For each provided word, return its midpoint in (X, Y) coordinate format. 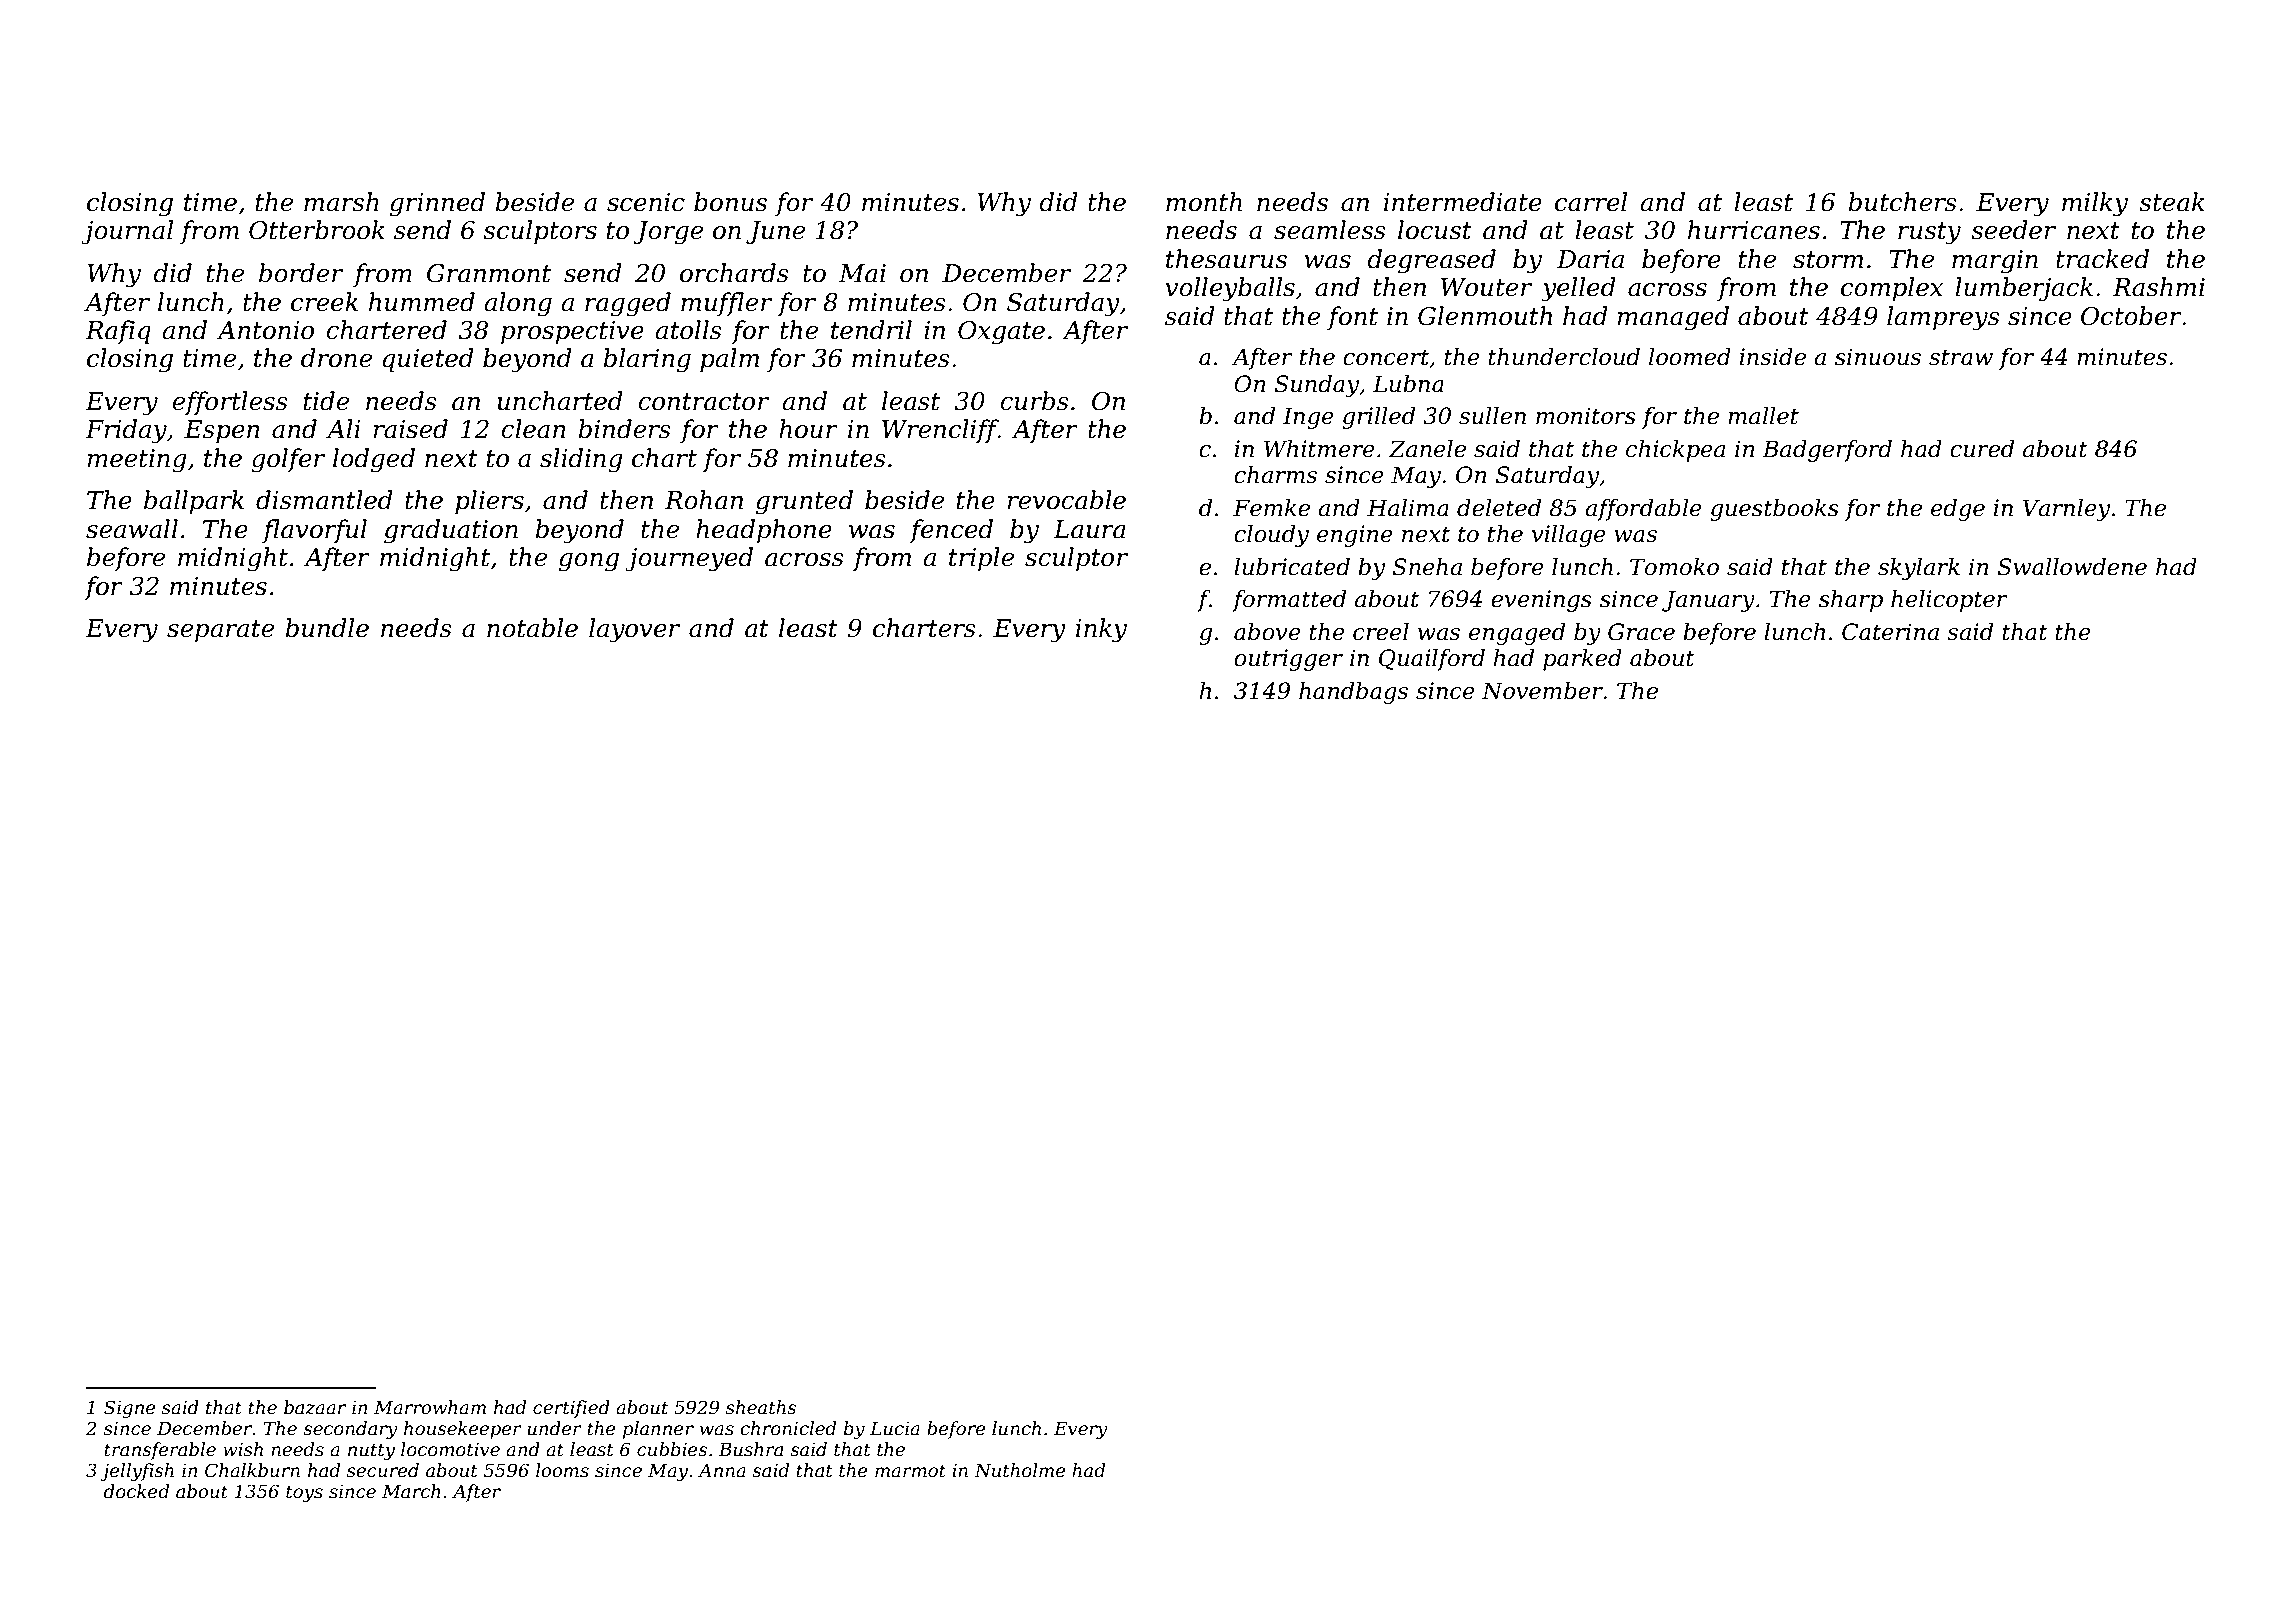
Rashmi (2159, 287)
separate (220, 631)
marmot (910, 1470)
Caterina (1890, 632)
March (411, 1491)
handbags (1353, 693)
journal (127, 232)
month (1204, 202)
